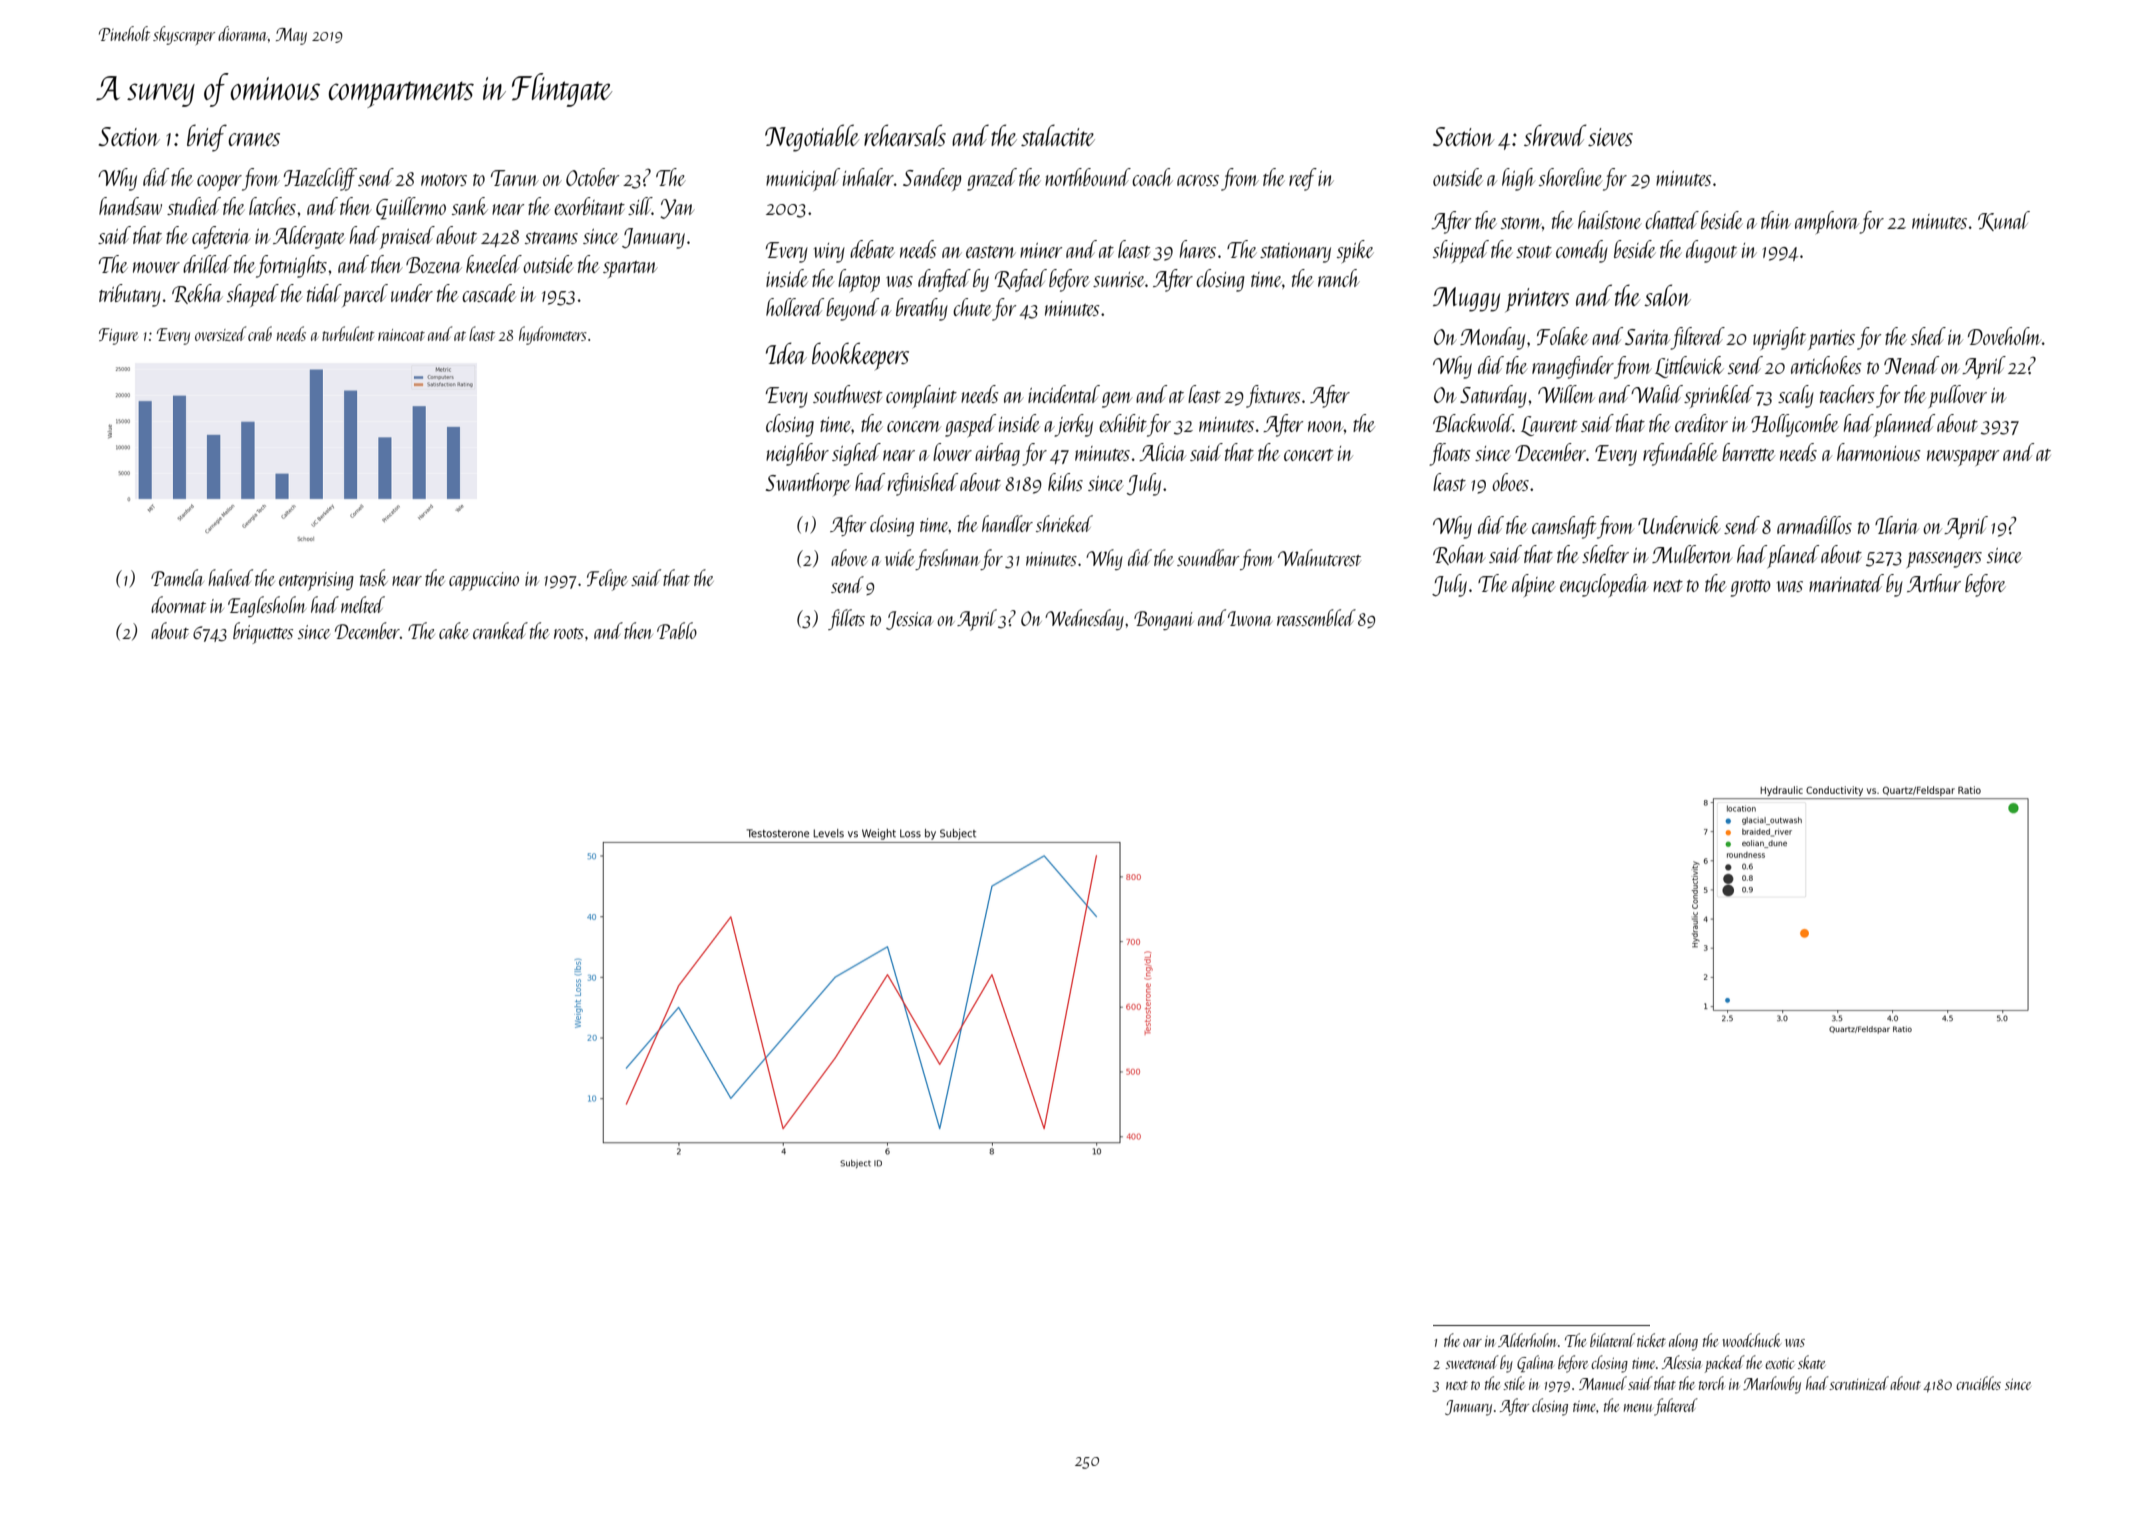 Image resolution: width=2150 pixels, height=1520 pixels. Describe the element at coordinates (156, 267) in the screenshot. I see `mower` at that location.
